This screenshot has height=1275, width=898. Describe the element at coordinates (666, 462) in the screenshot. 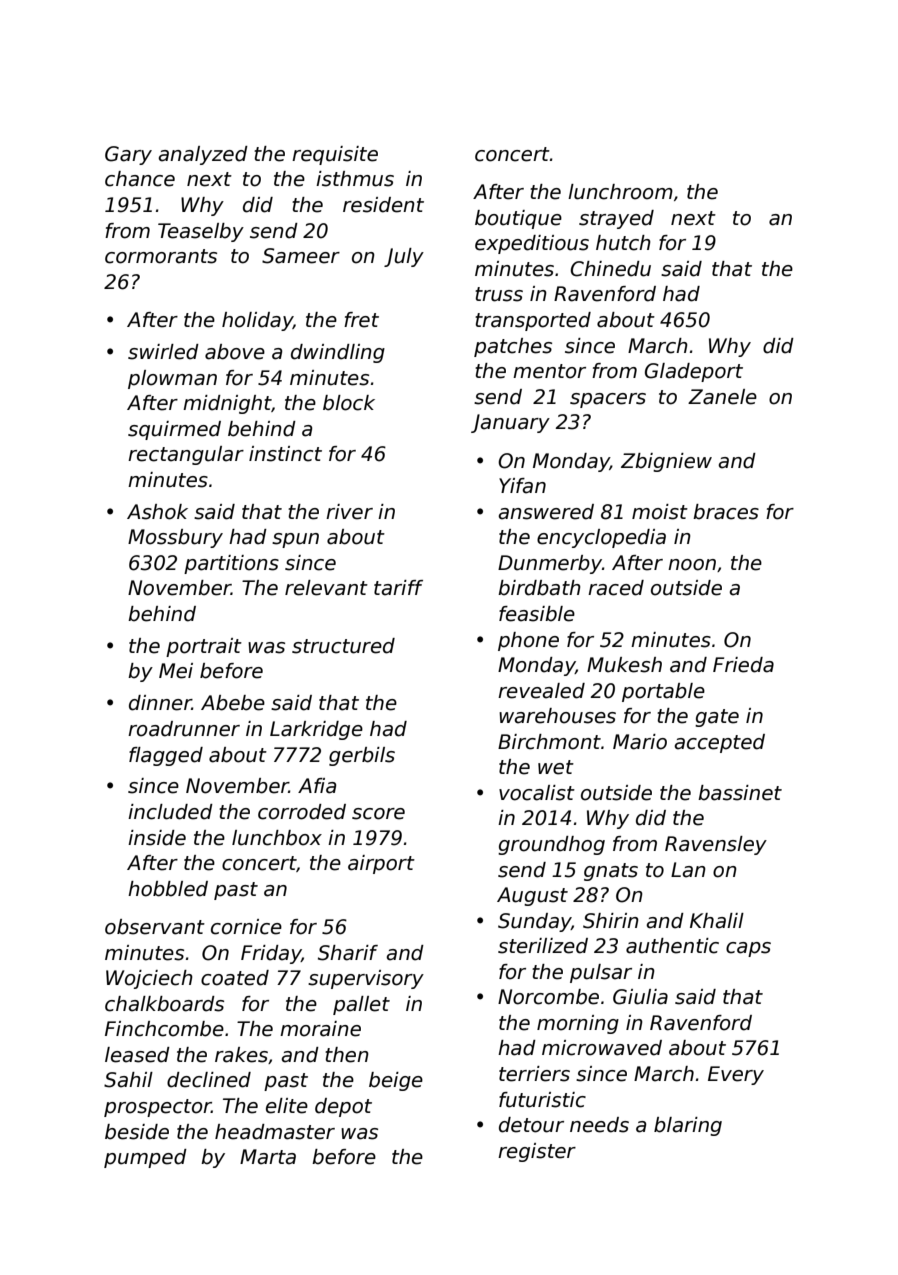

I see `Zbigniew` at that location.
